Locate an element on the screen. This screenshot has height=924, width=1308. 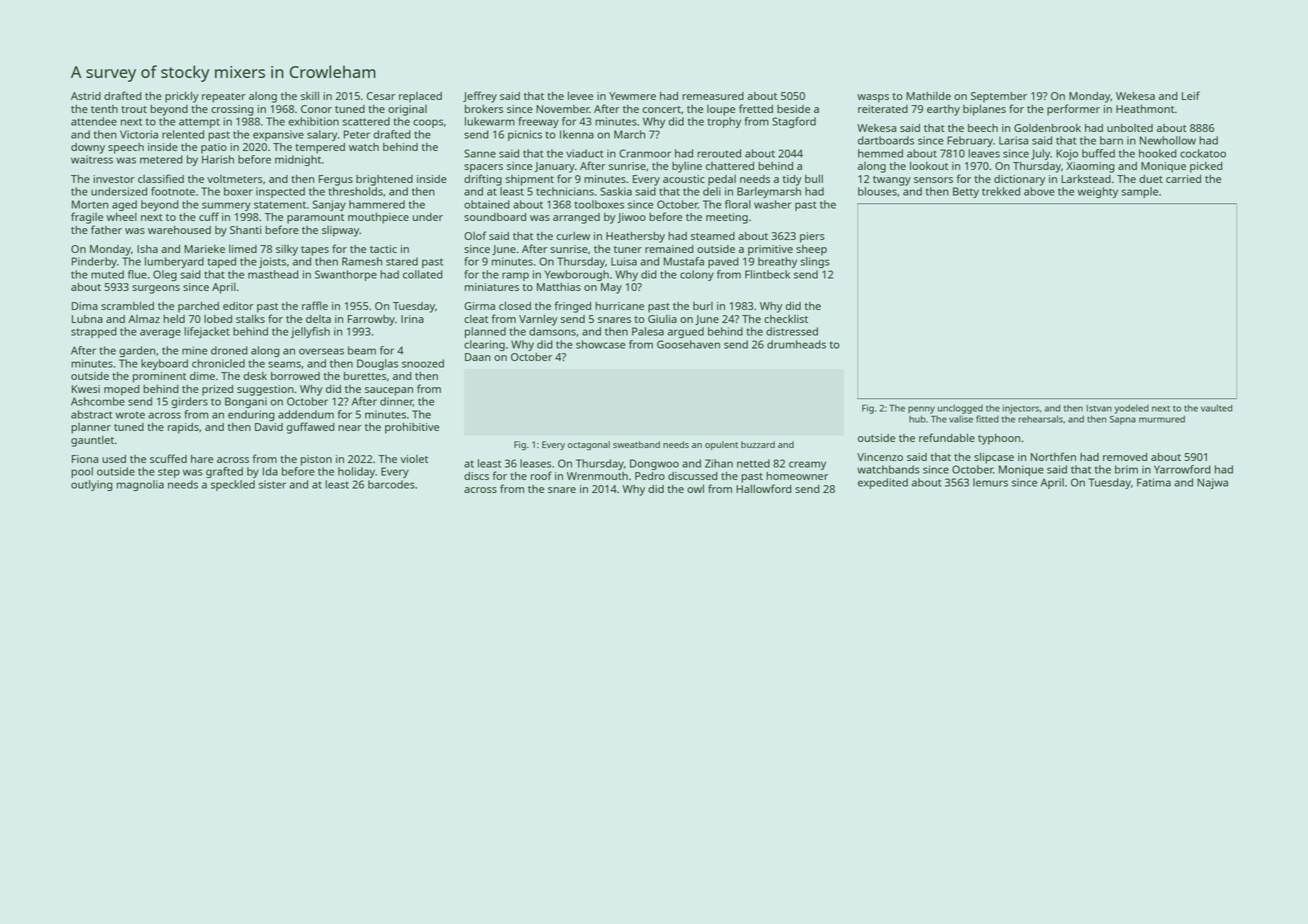
drumheads is located at coordinates (796, 344).
